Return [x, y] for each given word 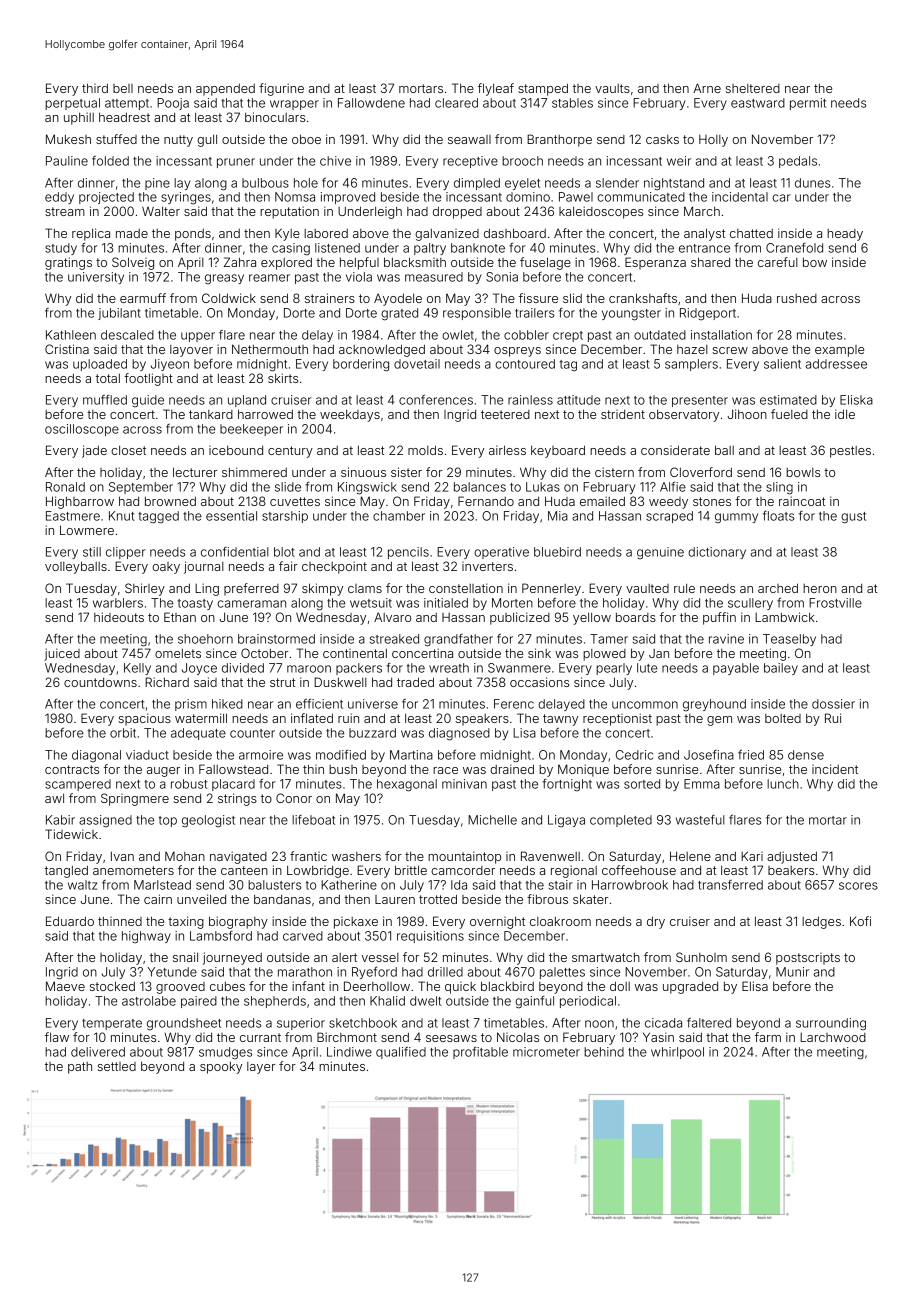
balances [480, 487]
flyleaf [496, 89]
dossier [833, 704]
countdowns [100, 682]
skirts [283, 378]
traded [415, 682]
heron [820, 588]
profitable [480, 1053]
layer [261, 1068]
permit [808, 104]
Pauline [67, 161]
